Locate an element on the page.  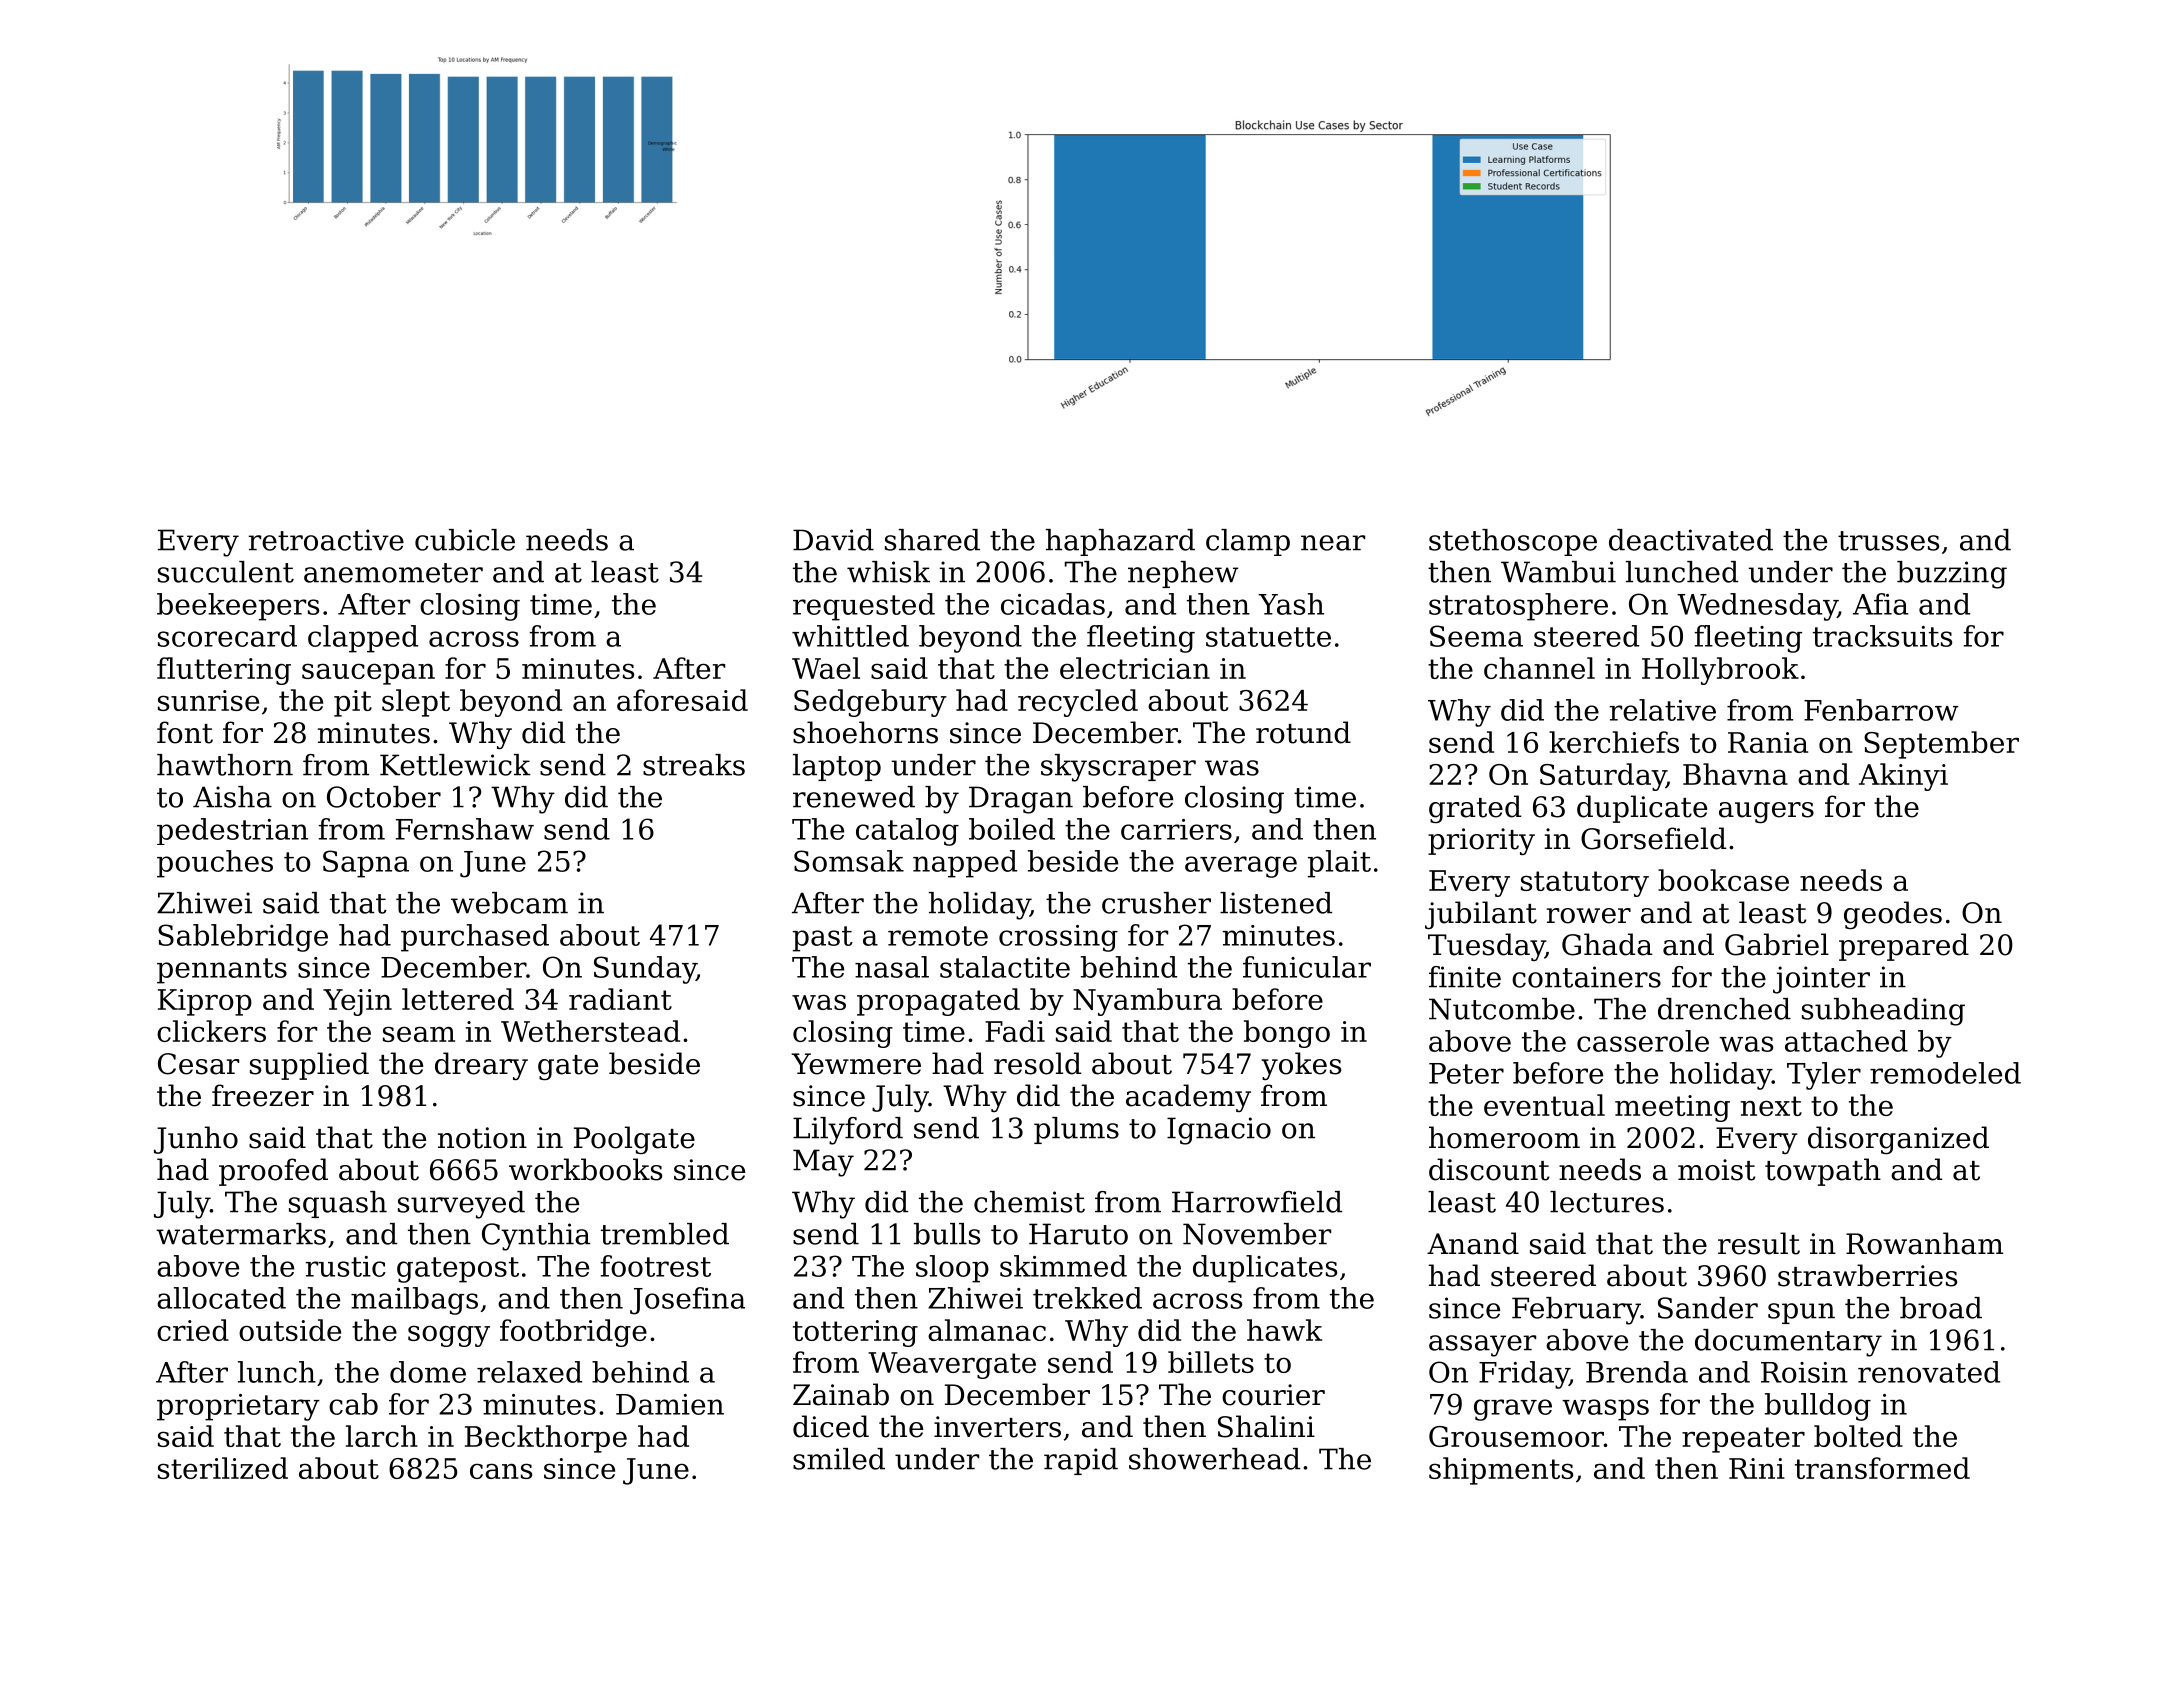
Sablebridge is located at coordinates (243, 938).
